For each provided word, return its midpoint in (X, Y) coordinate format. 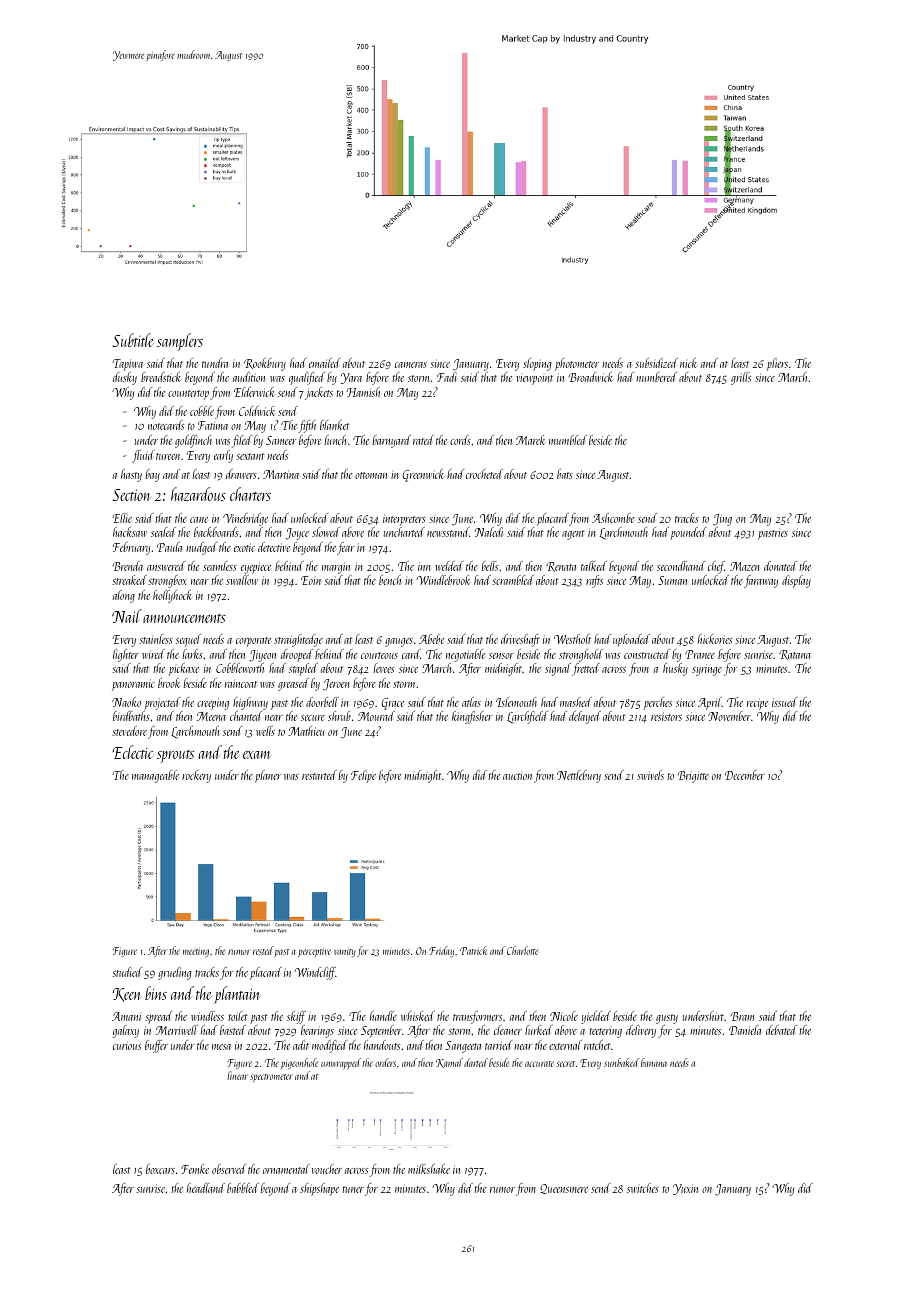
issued (784, 702)
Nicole (564, 1016)
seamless (220, 566)
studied (127, 972)
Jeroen (336, 685)
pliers (777, 364)
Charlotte (522, 950)
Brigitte (693, 777)
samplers (180, 342)
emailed (325, 363)
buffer (156, 1046)
